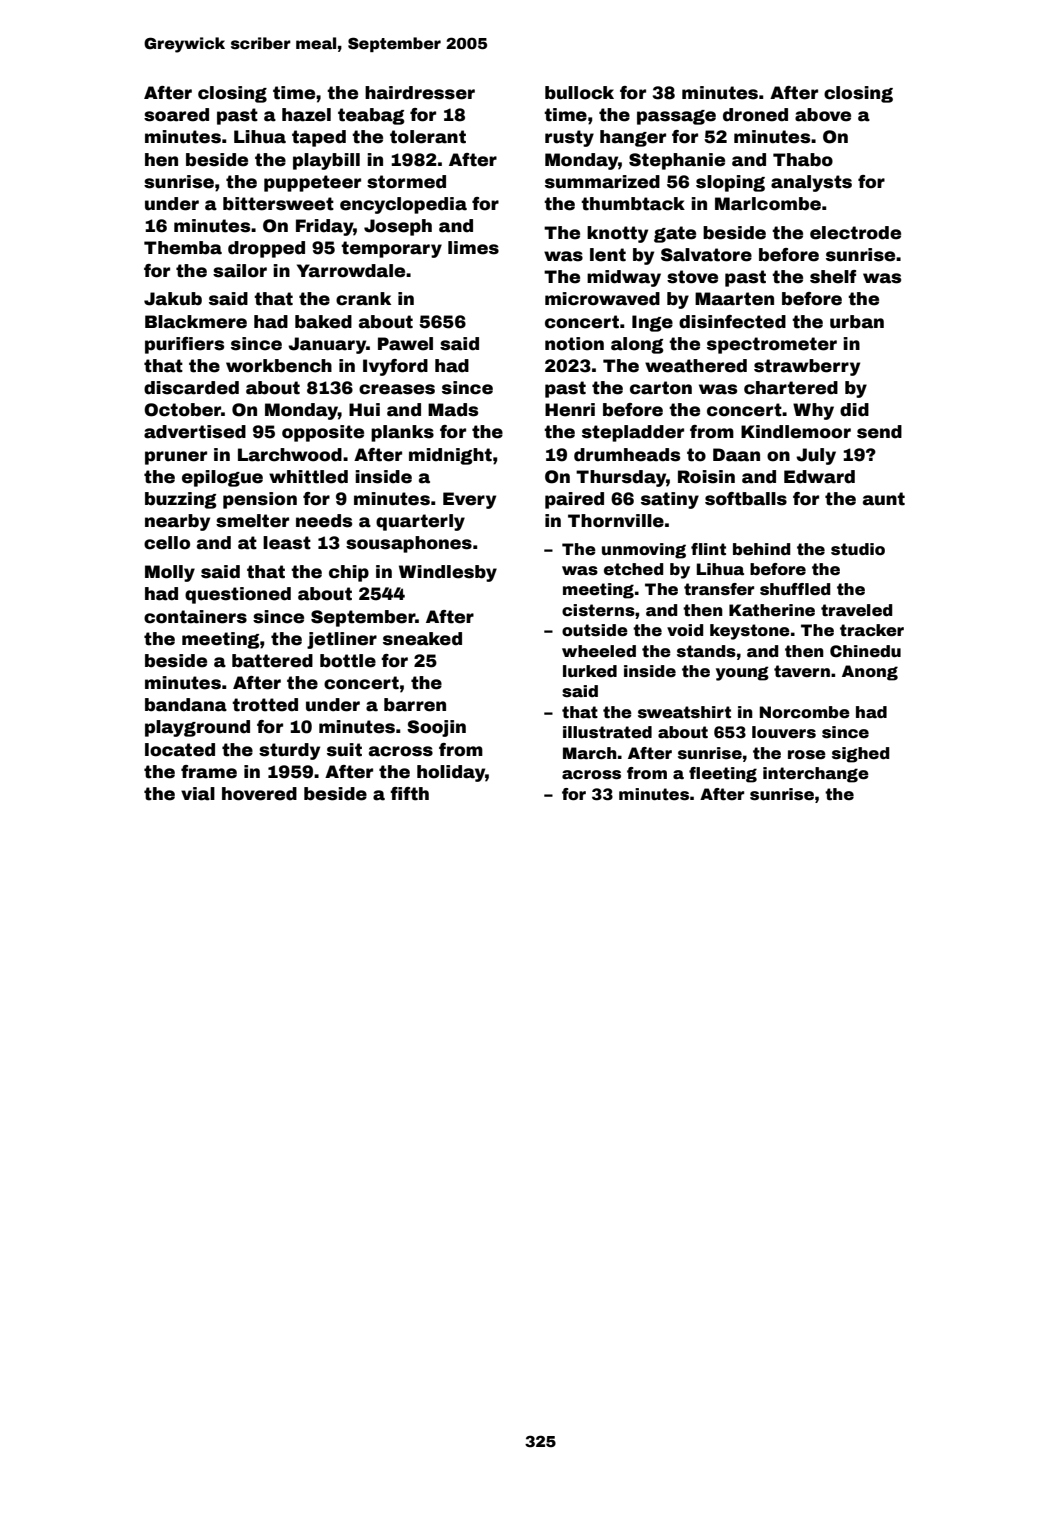 This screenshot has height=1521, width=1050. What do you see at coordinates (195, 432) in the screenshot?
I see `advertised` at bounding box center [195, 432].
